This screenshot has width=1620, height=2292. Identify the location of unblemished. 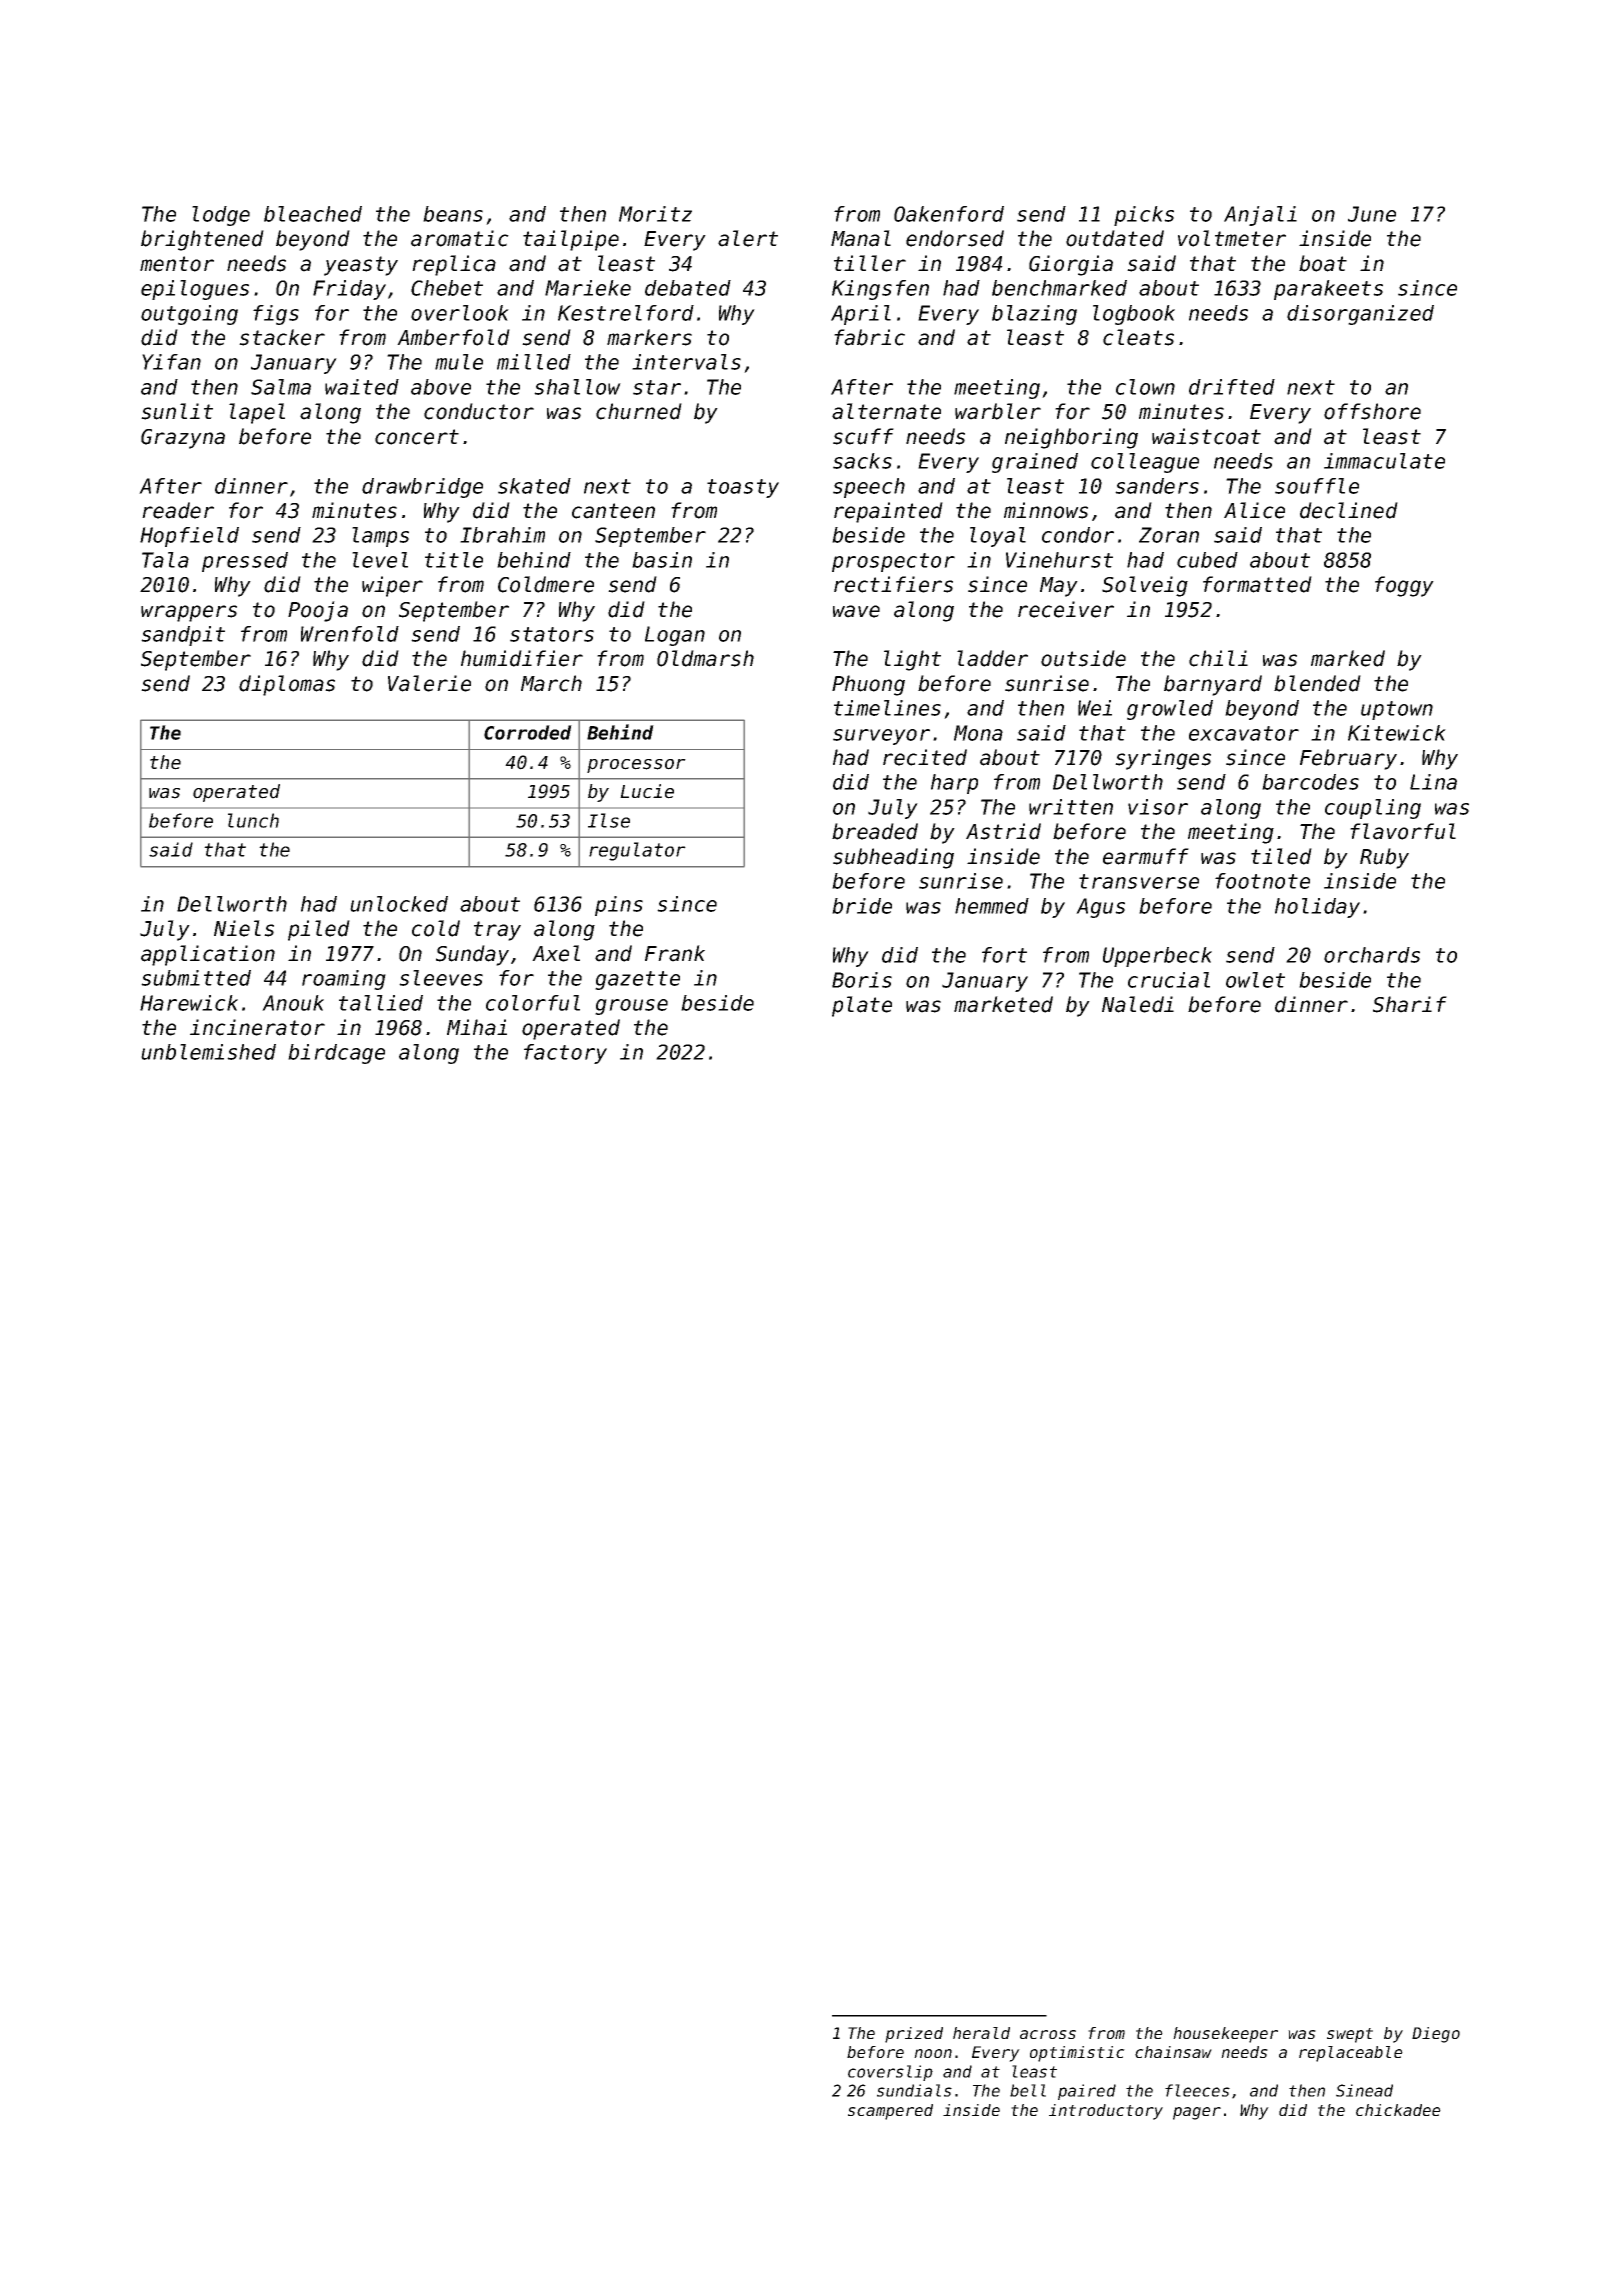
(208, 1052).
